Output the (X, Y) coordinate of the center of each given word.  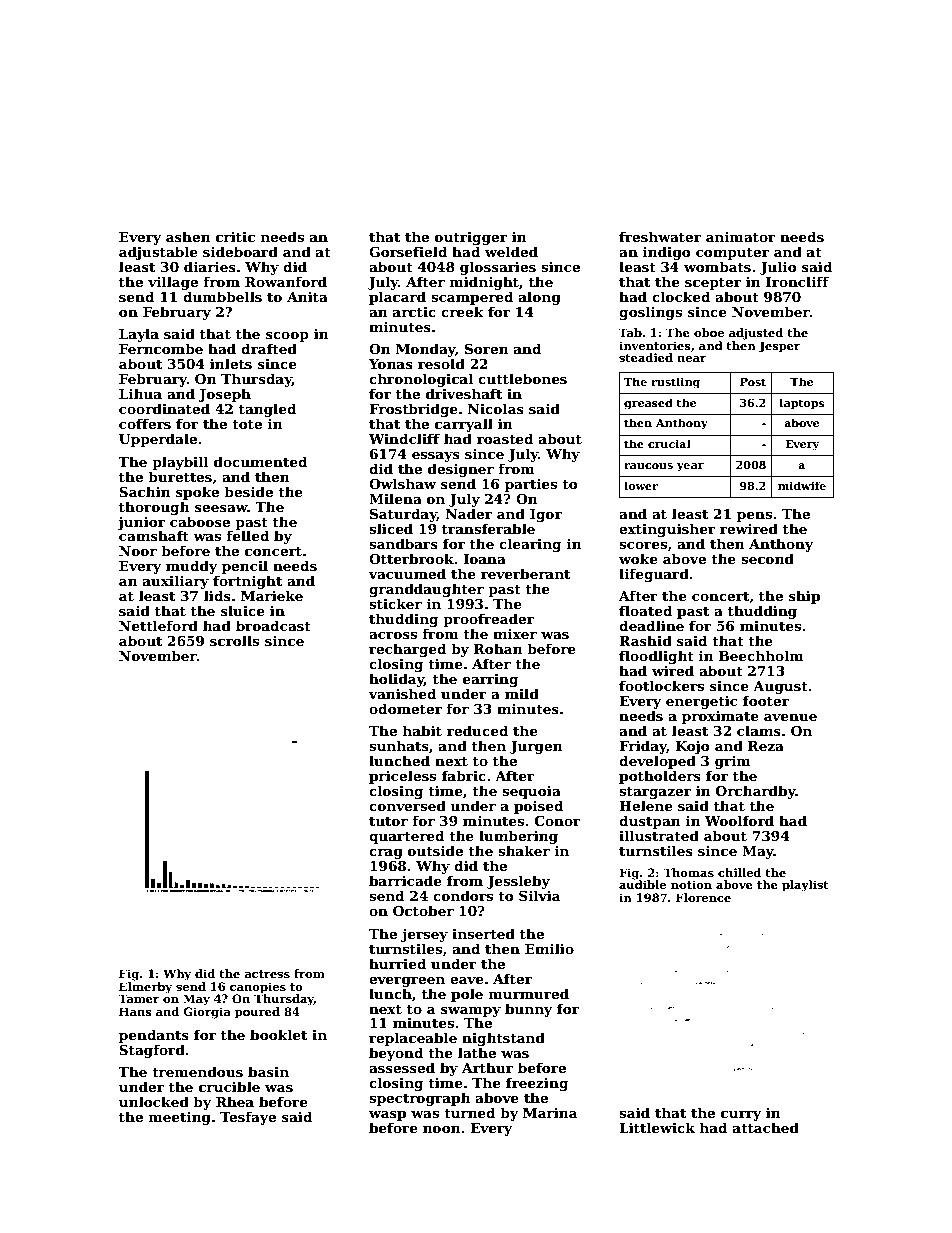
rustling (675, 383)
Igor (546, 515)
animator (741, 237)
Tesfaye (248, 1118)
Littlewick (657, 1127)
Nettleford (158, 625)
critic (235, 237)
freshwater (660, 236)
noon (442, 1129)
